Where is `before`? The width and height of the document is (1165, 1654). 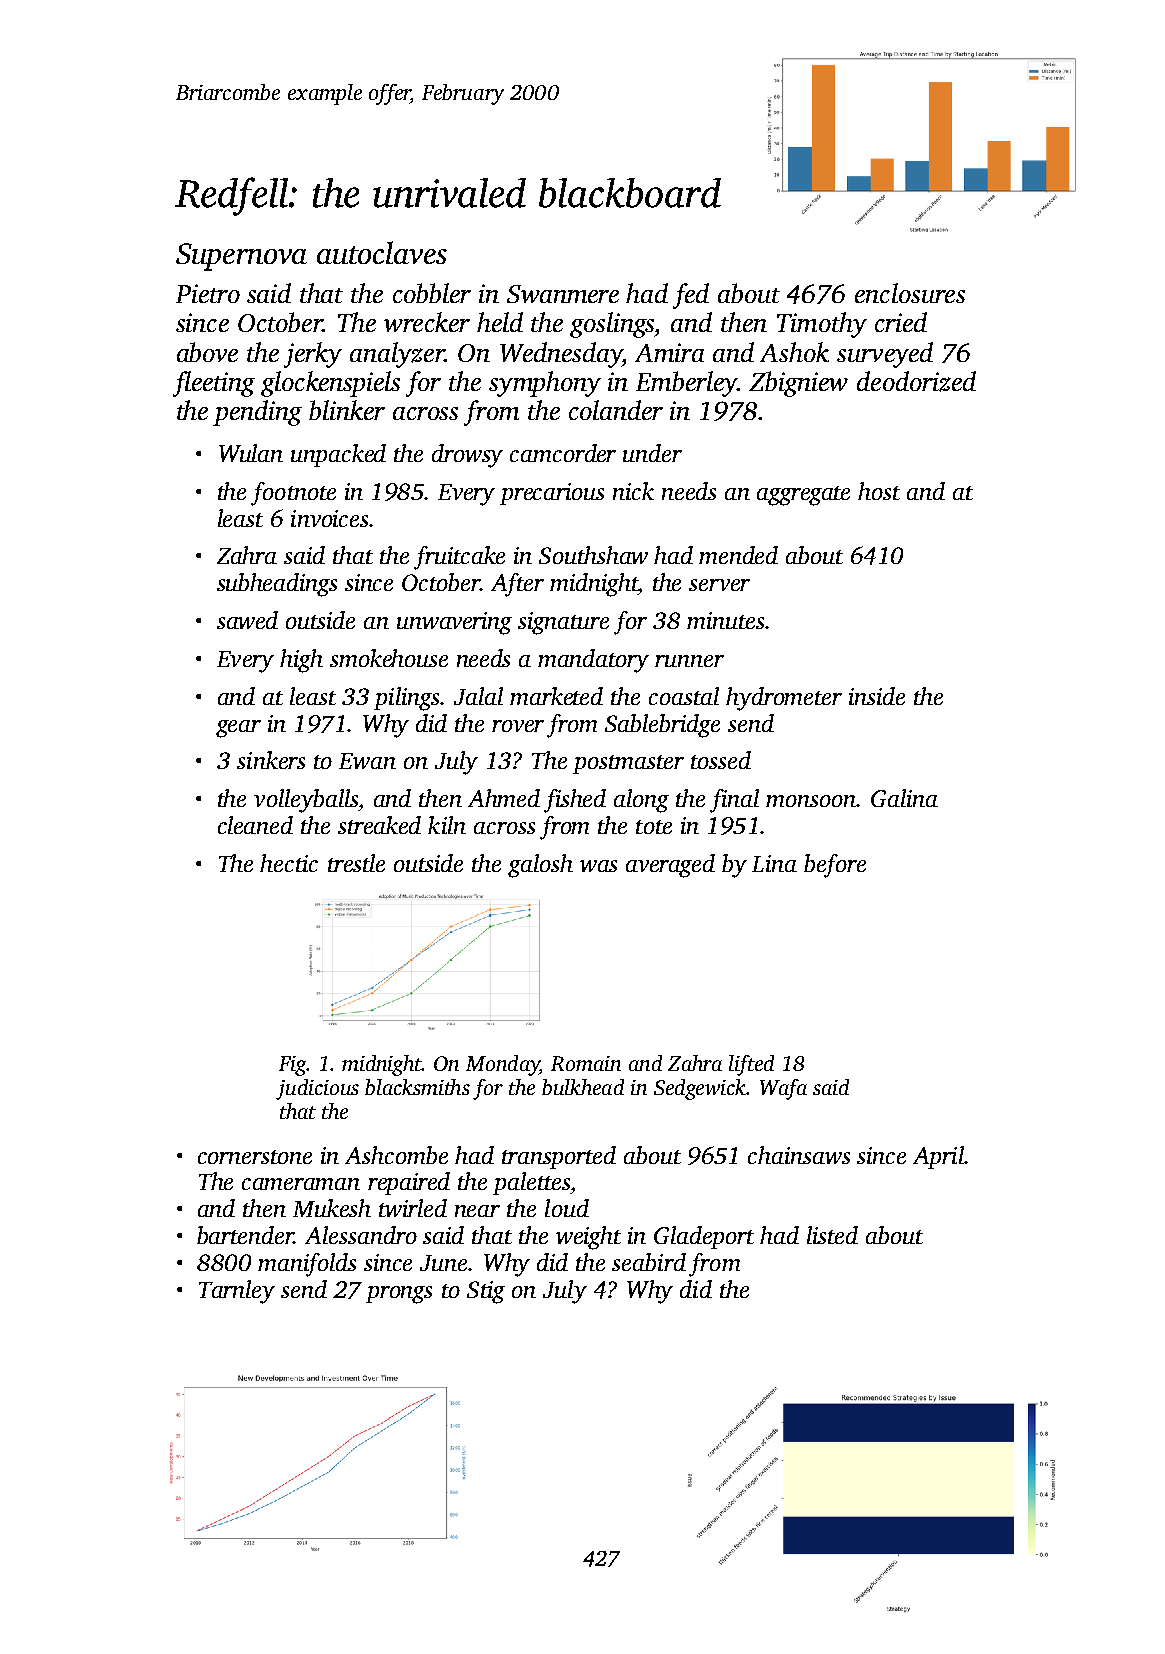 before is located at coordinates (835, 866).
